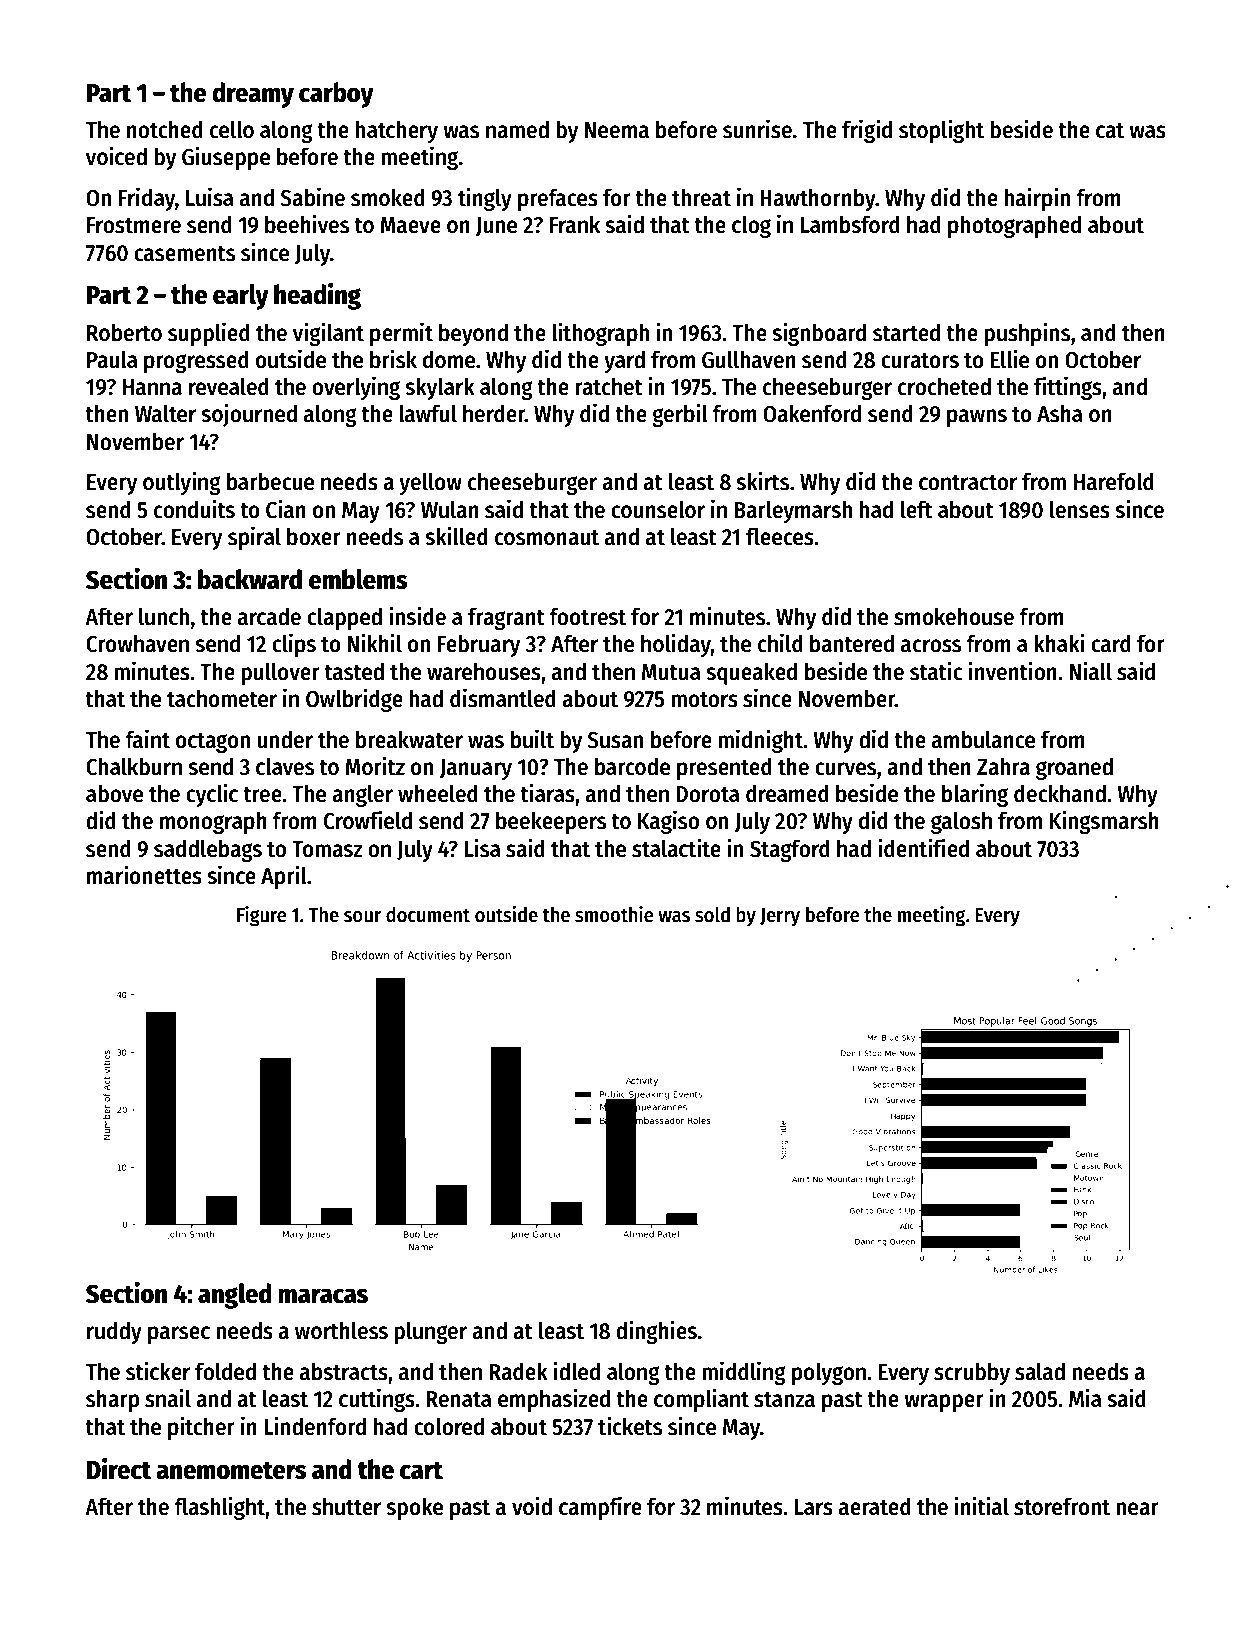  Describe the element at coordinates (712, 914) in the document. I see `sold` at that location.
